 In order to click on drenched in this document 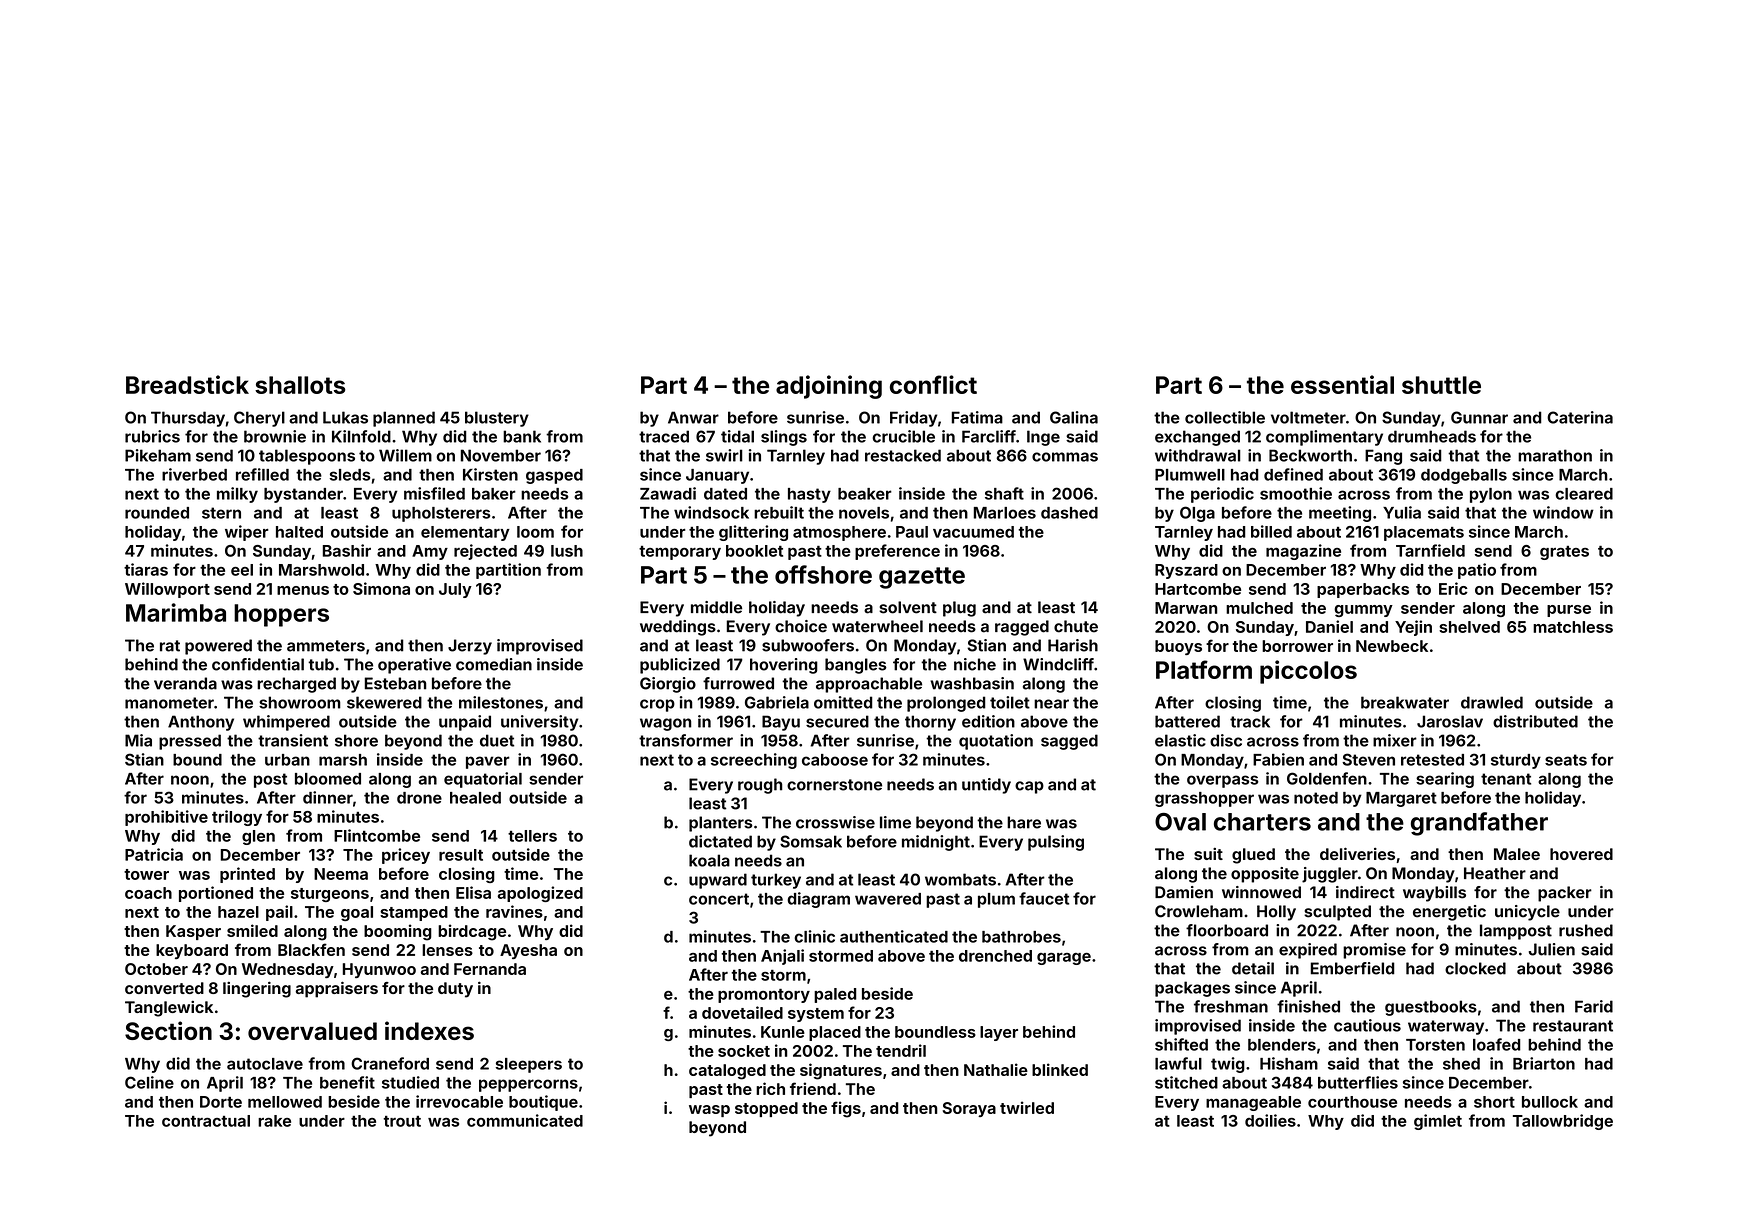, I will do `click(995, 956)`.
